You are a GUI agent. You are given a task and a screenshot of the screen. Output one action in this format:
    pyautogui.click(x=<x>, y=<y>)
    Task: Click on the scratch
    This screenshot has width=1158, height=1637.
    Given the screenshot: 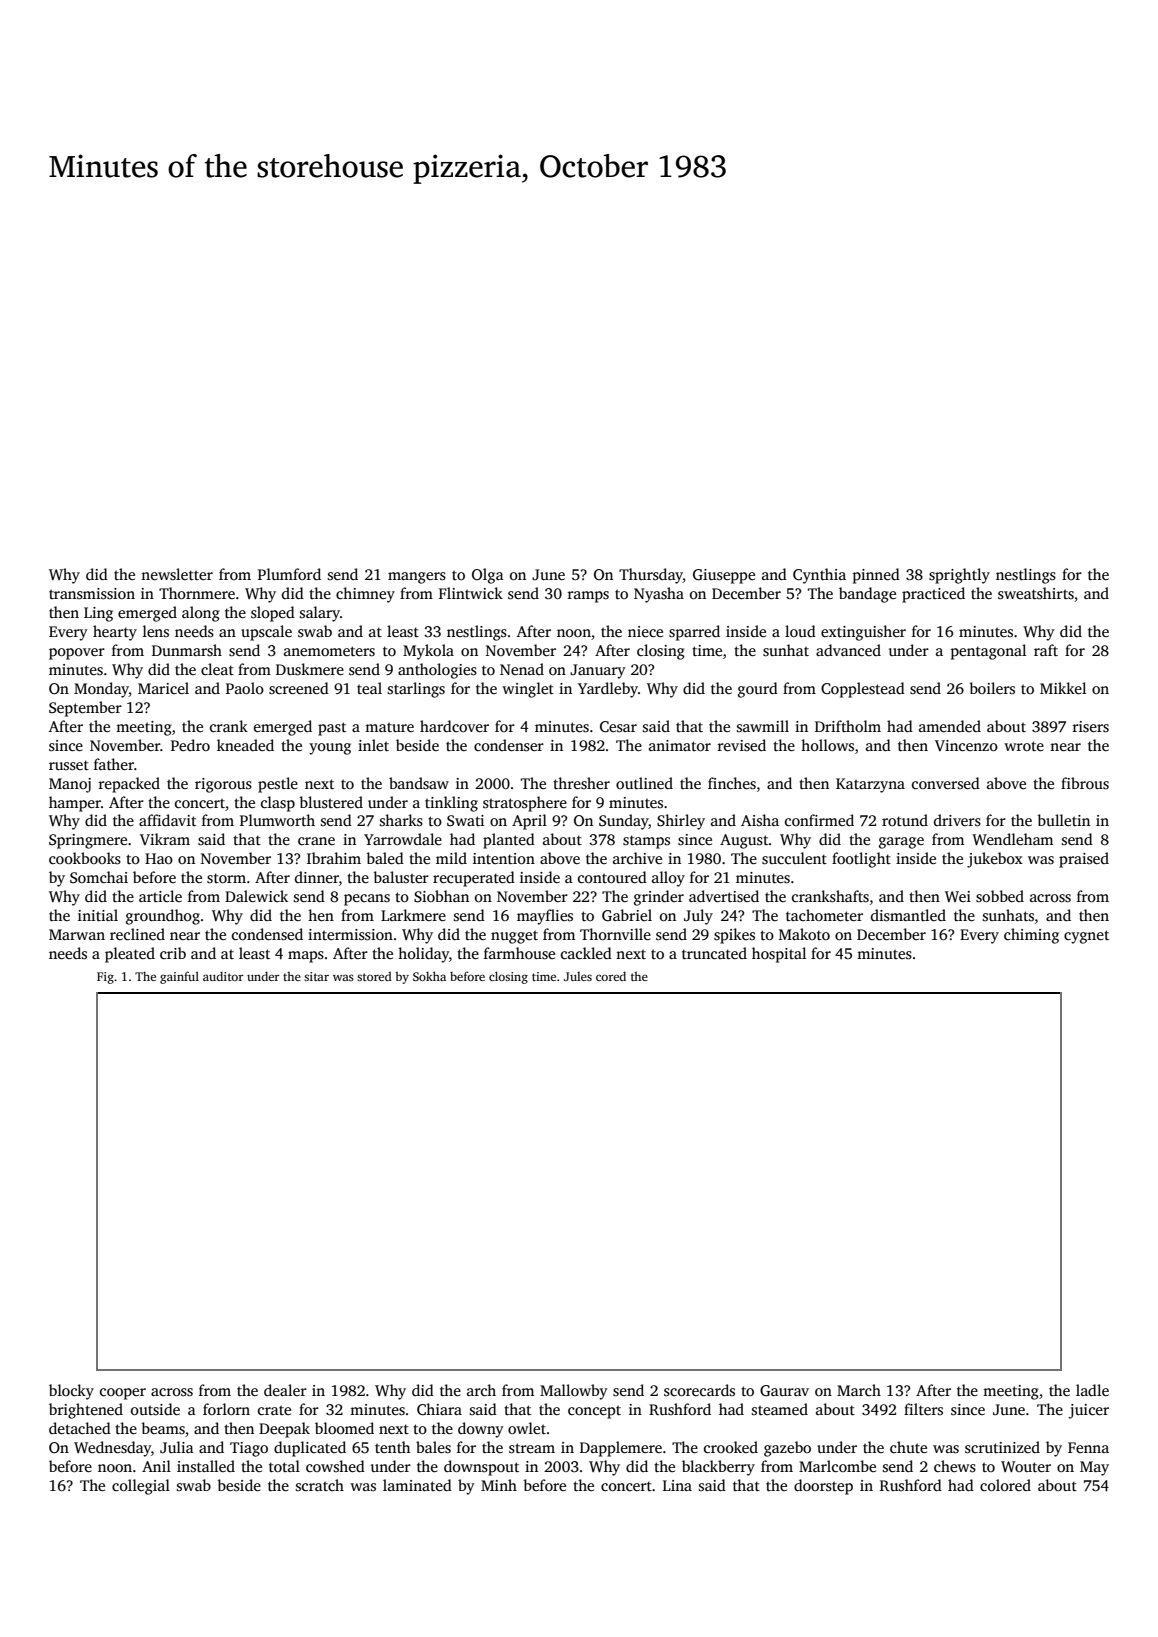 What is the action you would take?
    pyautogui.click(x=320, y=1485)
